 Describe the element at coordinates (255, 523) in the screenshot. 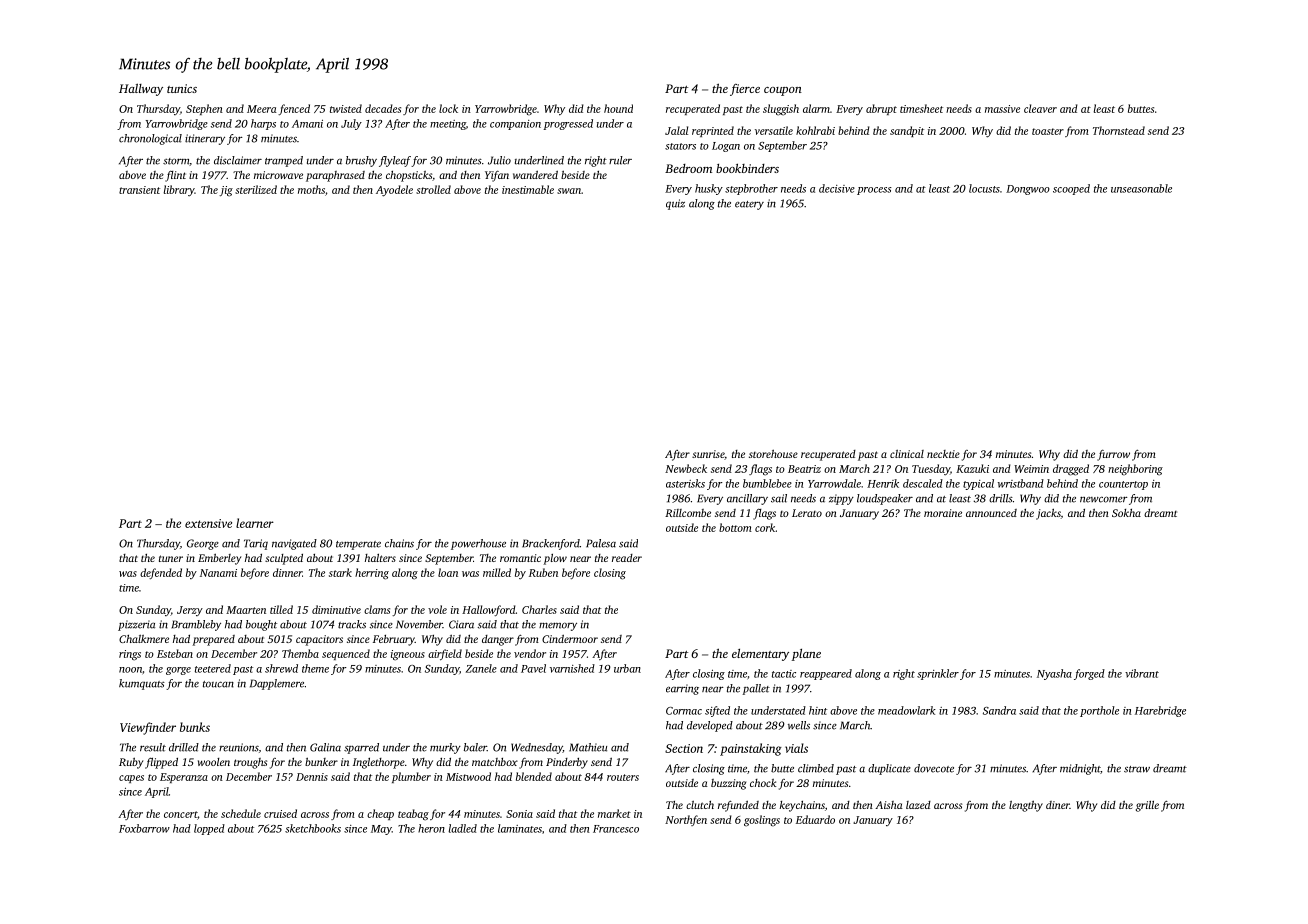

I see `learner` at that location.
